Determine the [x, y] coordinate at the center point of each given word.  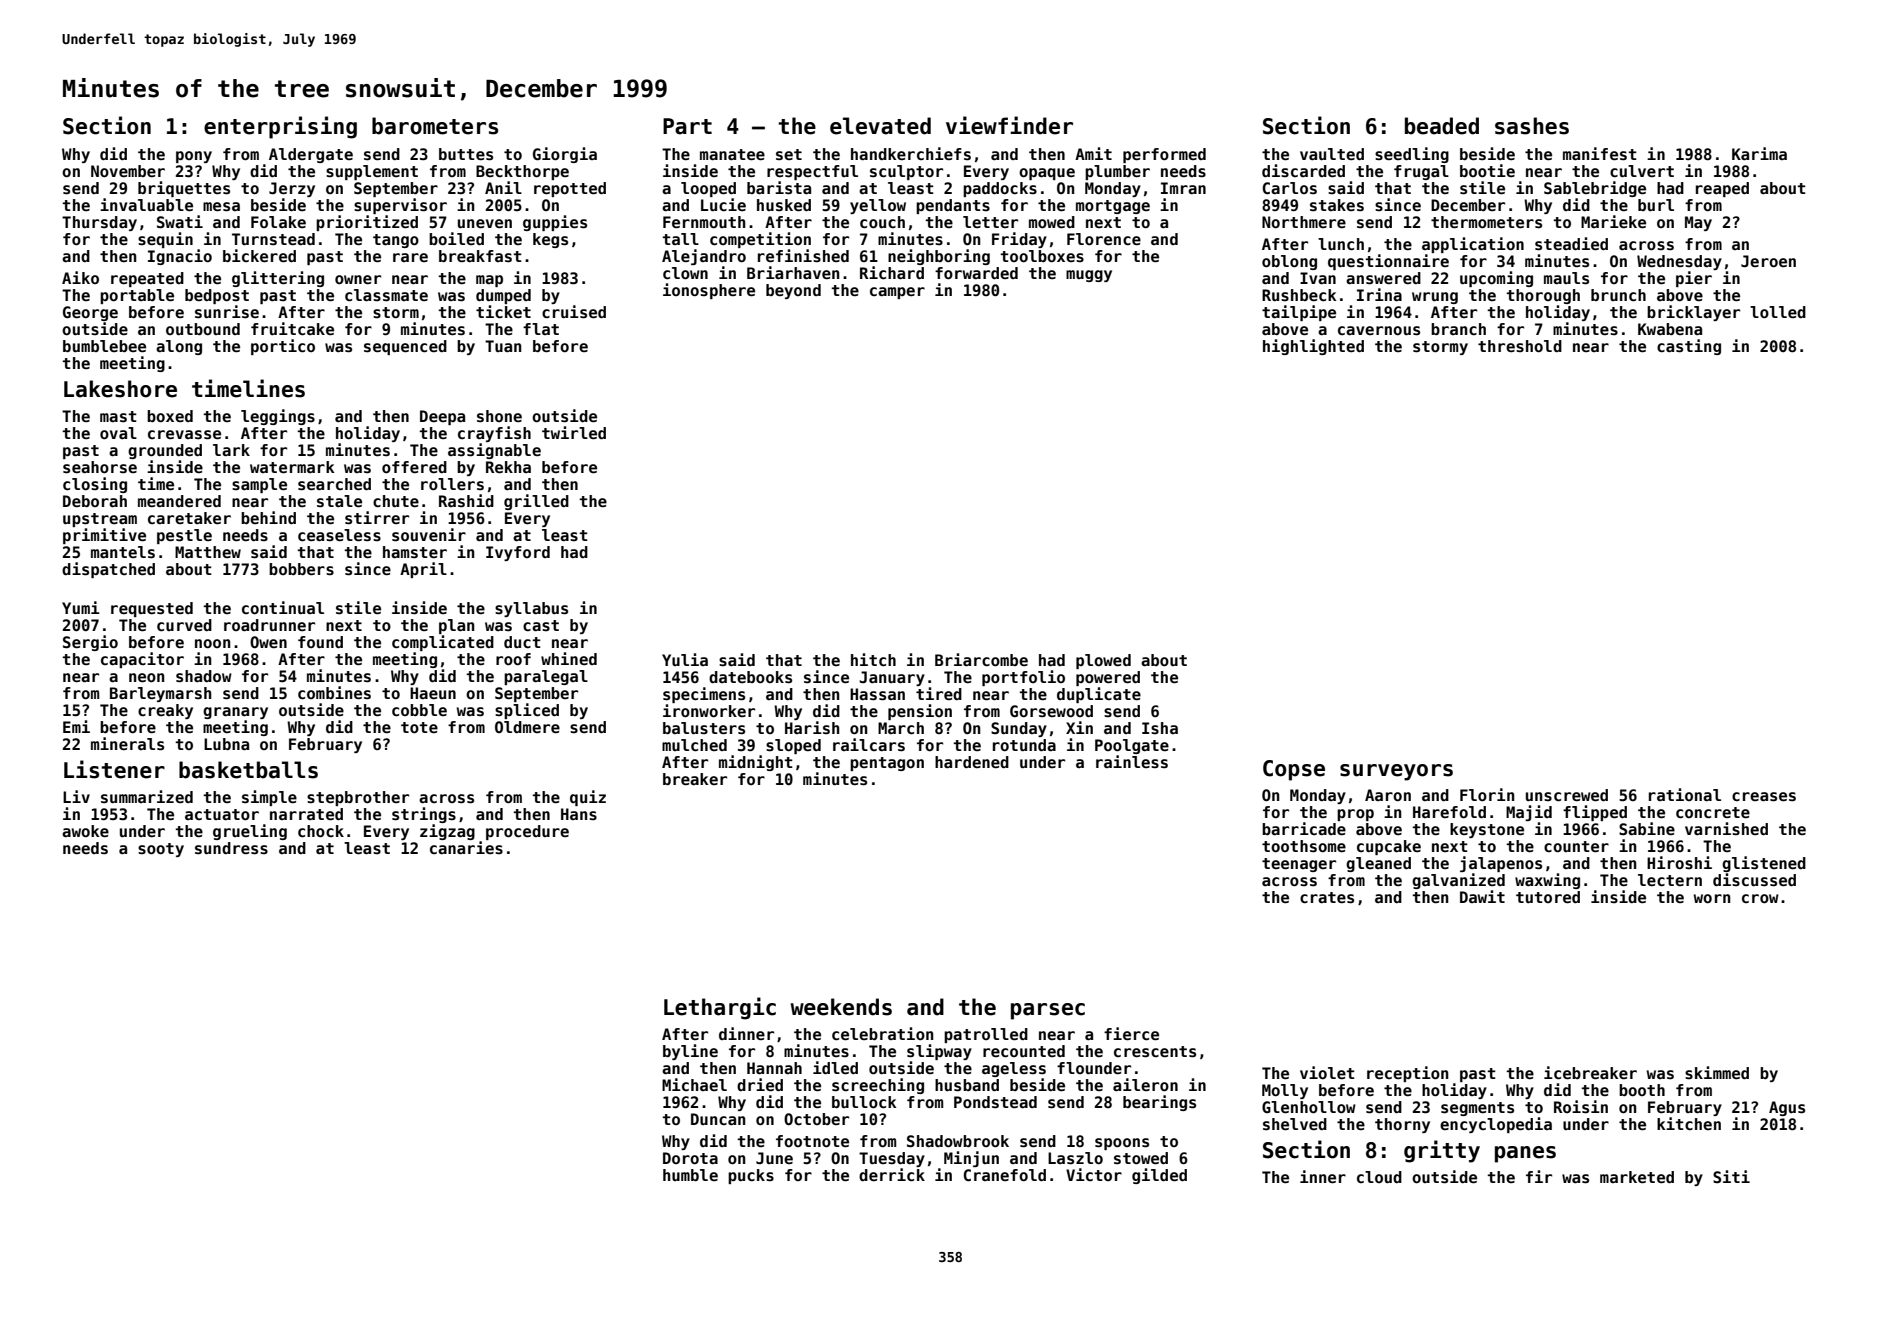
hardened [972, 762]
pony [194, 157]
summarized [147, 797]
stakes [1337, 205]
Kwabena [1670, 329]
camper [897, 293]
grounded [165, 451]
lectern [1670, 880]
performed [1164, 155]
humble [690, 1175]
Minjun [971, 1159]
